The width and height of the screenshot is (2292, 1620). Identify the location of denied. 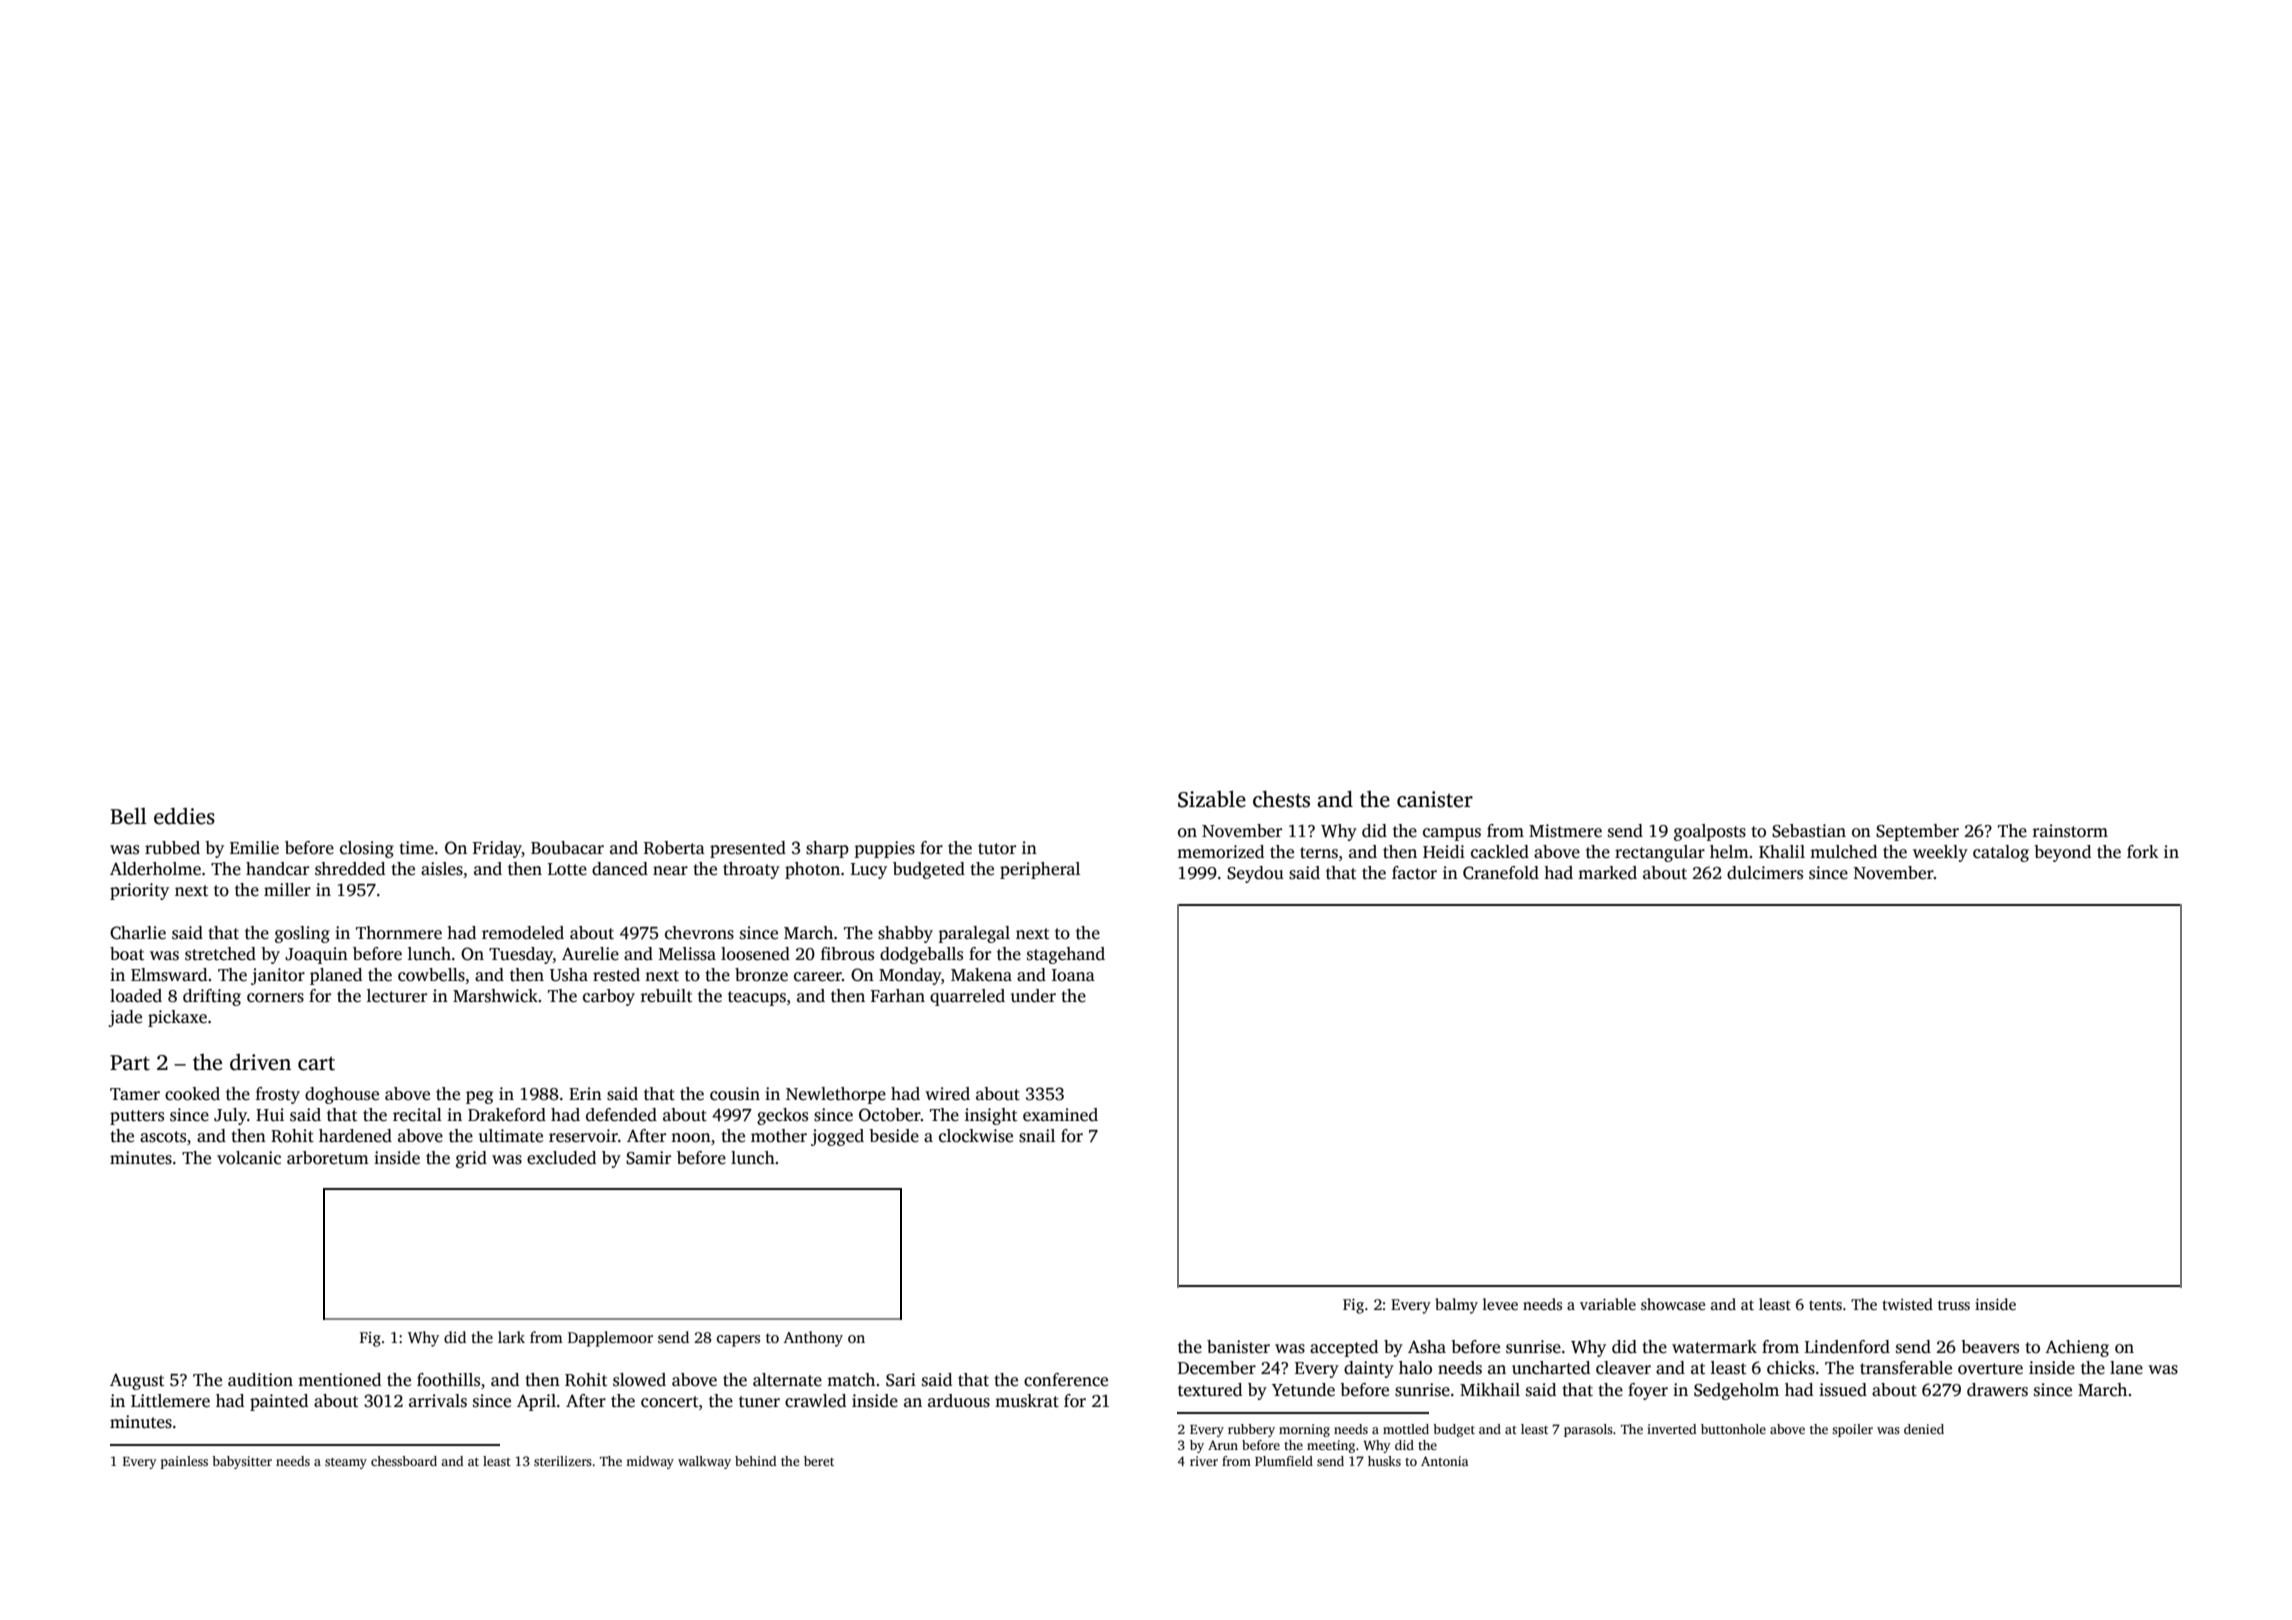
(1924, 1429).
